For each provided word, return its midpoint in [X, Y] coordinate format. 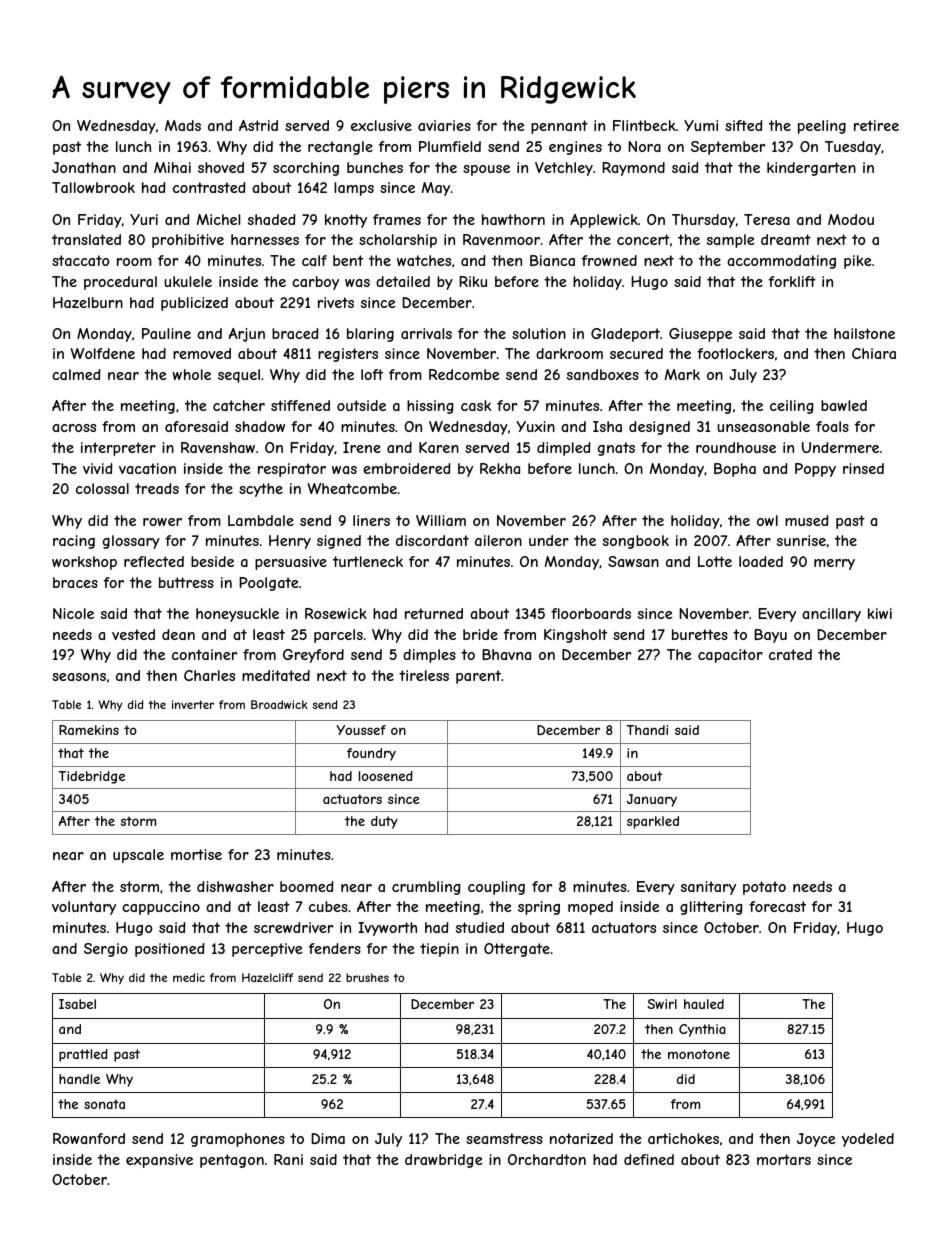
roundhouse [736, 447]
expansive [159, 1161]
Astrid [258, 125]
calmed [76, 374]
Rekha [500, 468]
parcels [338, 636]
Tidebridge [92, 777]
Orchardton [547, 1159]
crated [790, 654]
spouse [486, 170]
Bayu [770, 636]
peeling [822, 127]
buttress [186, 582]
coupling [496, 888]
